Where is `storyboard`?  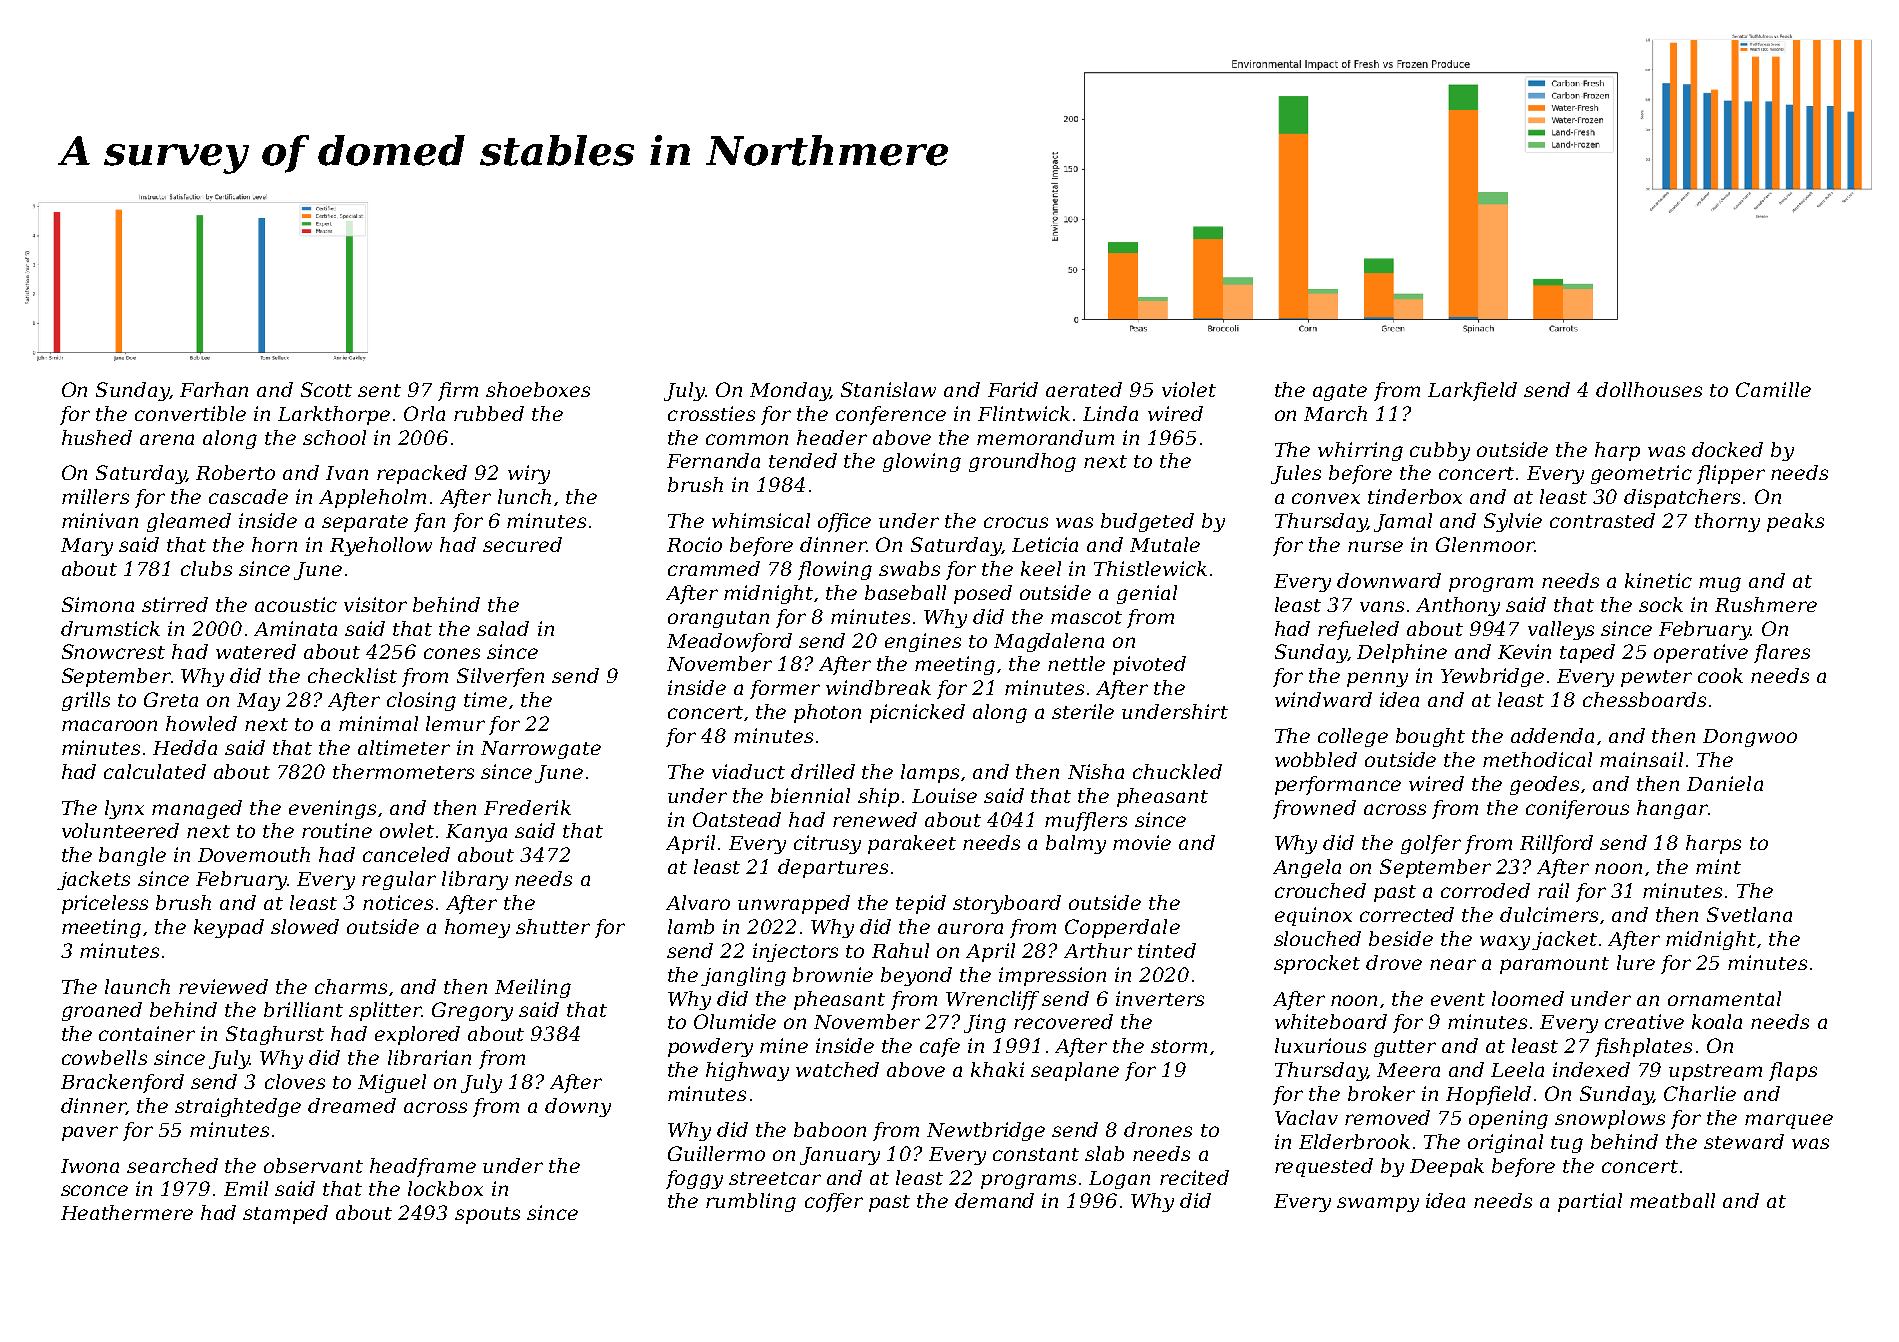 storyboard is located at coordinates (1007, 904).
